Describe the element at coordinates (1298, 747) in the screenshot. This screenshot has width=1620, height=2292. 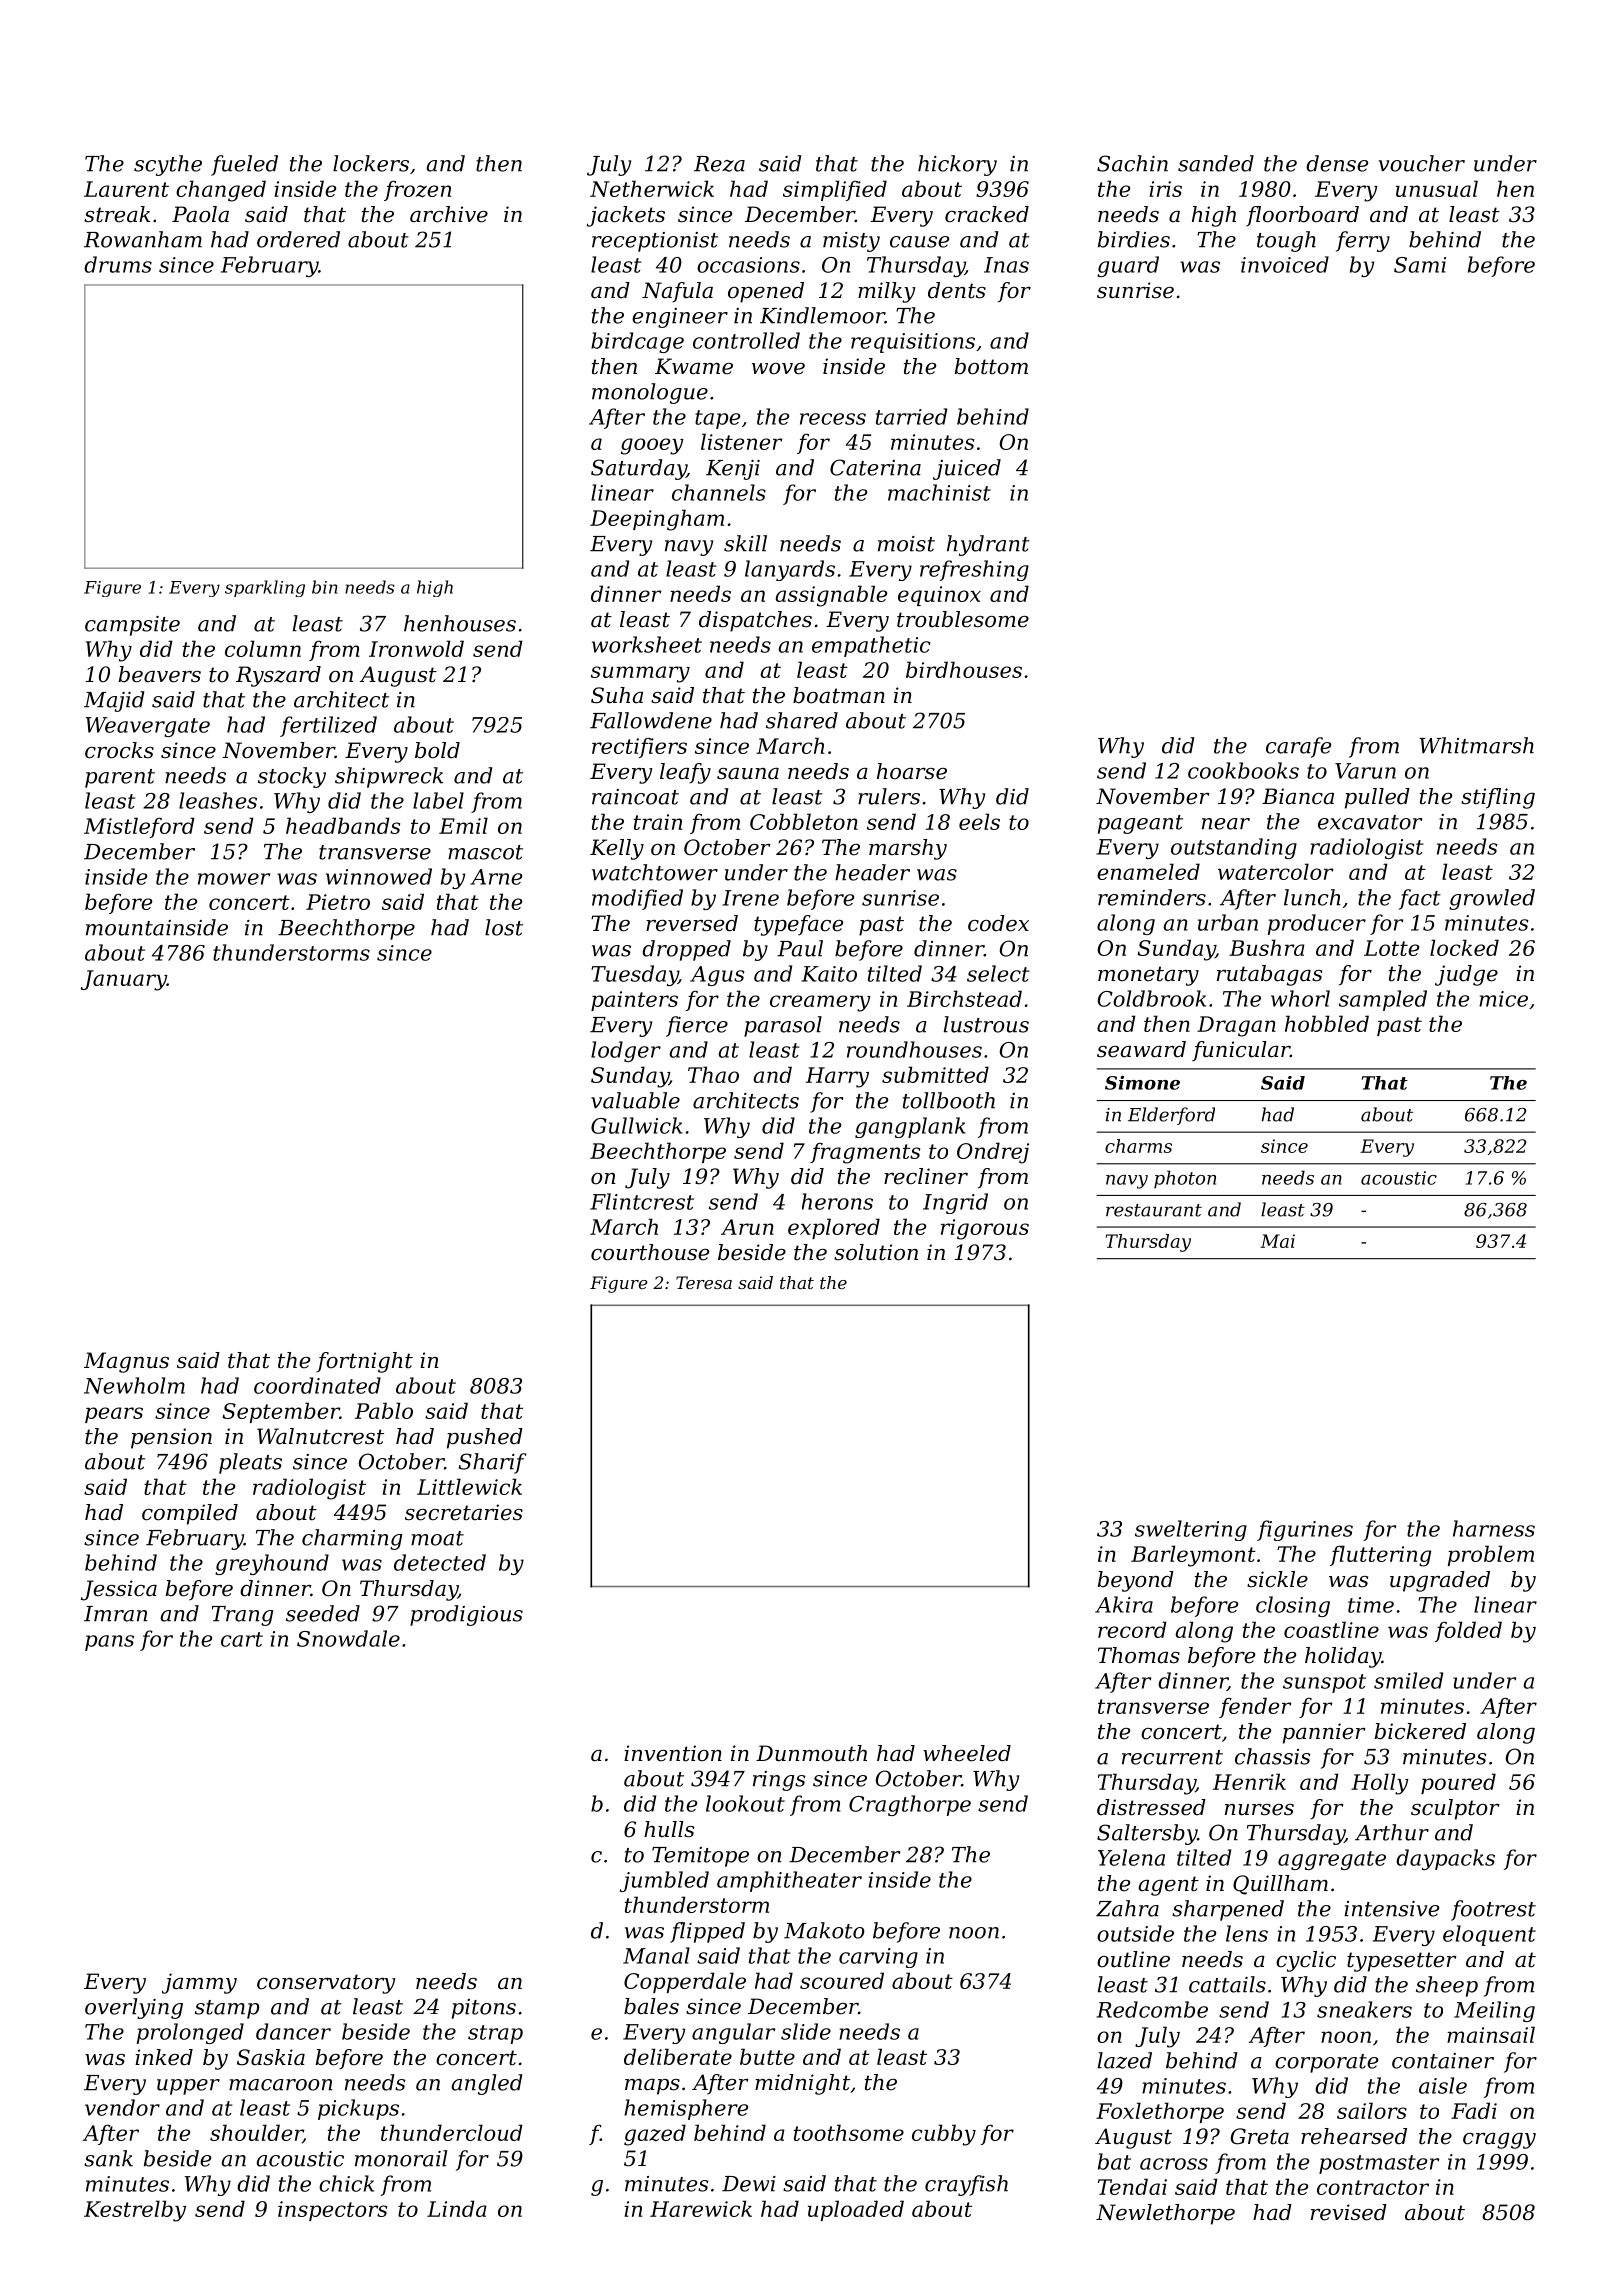
I see `carafe` at that location.
